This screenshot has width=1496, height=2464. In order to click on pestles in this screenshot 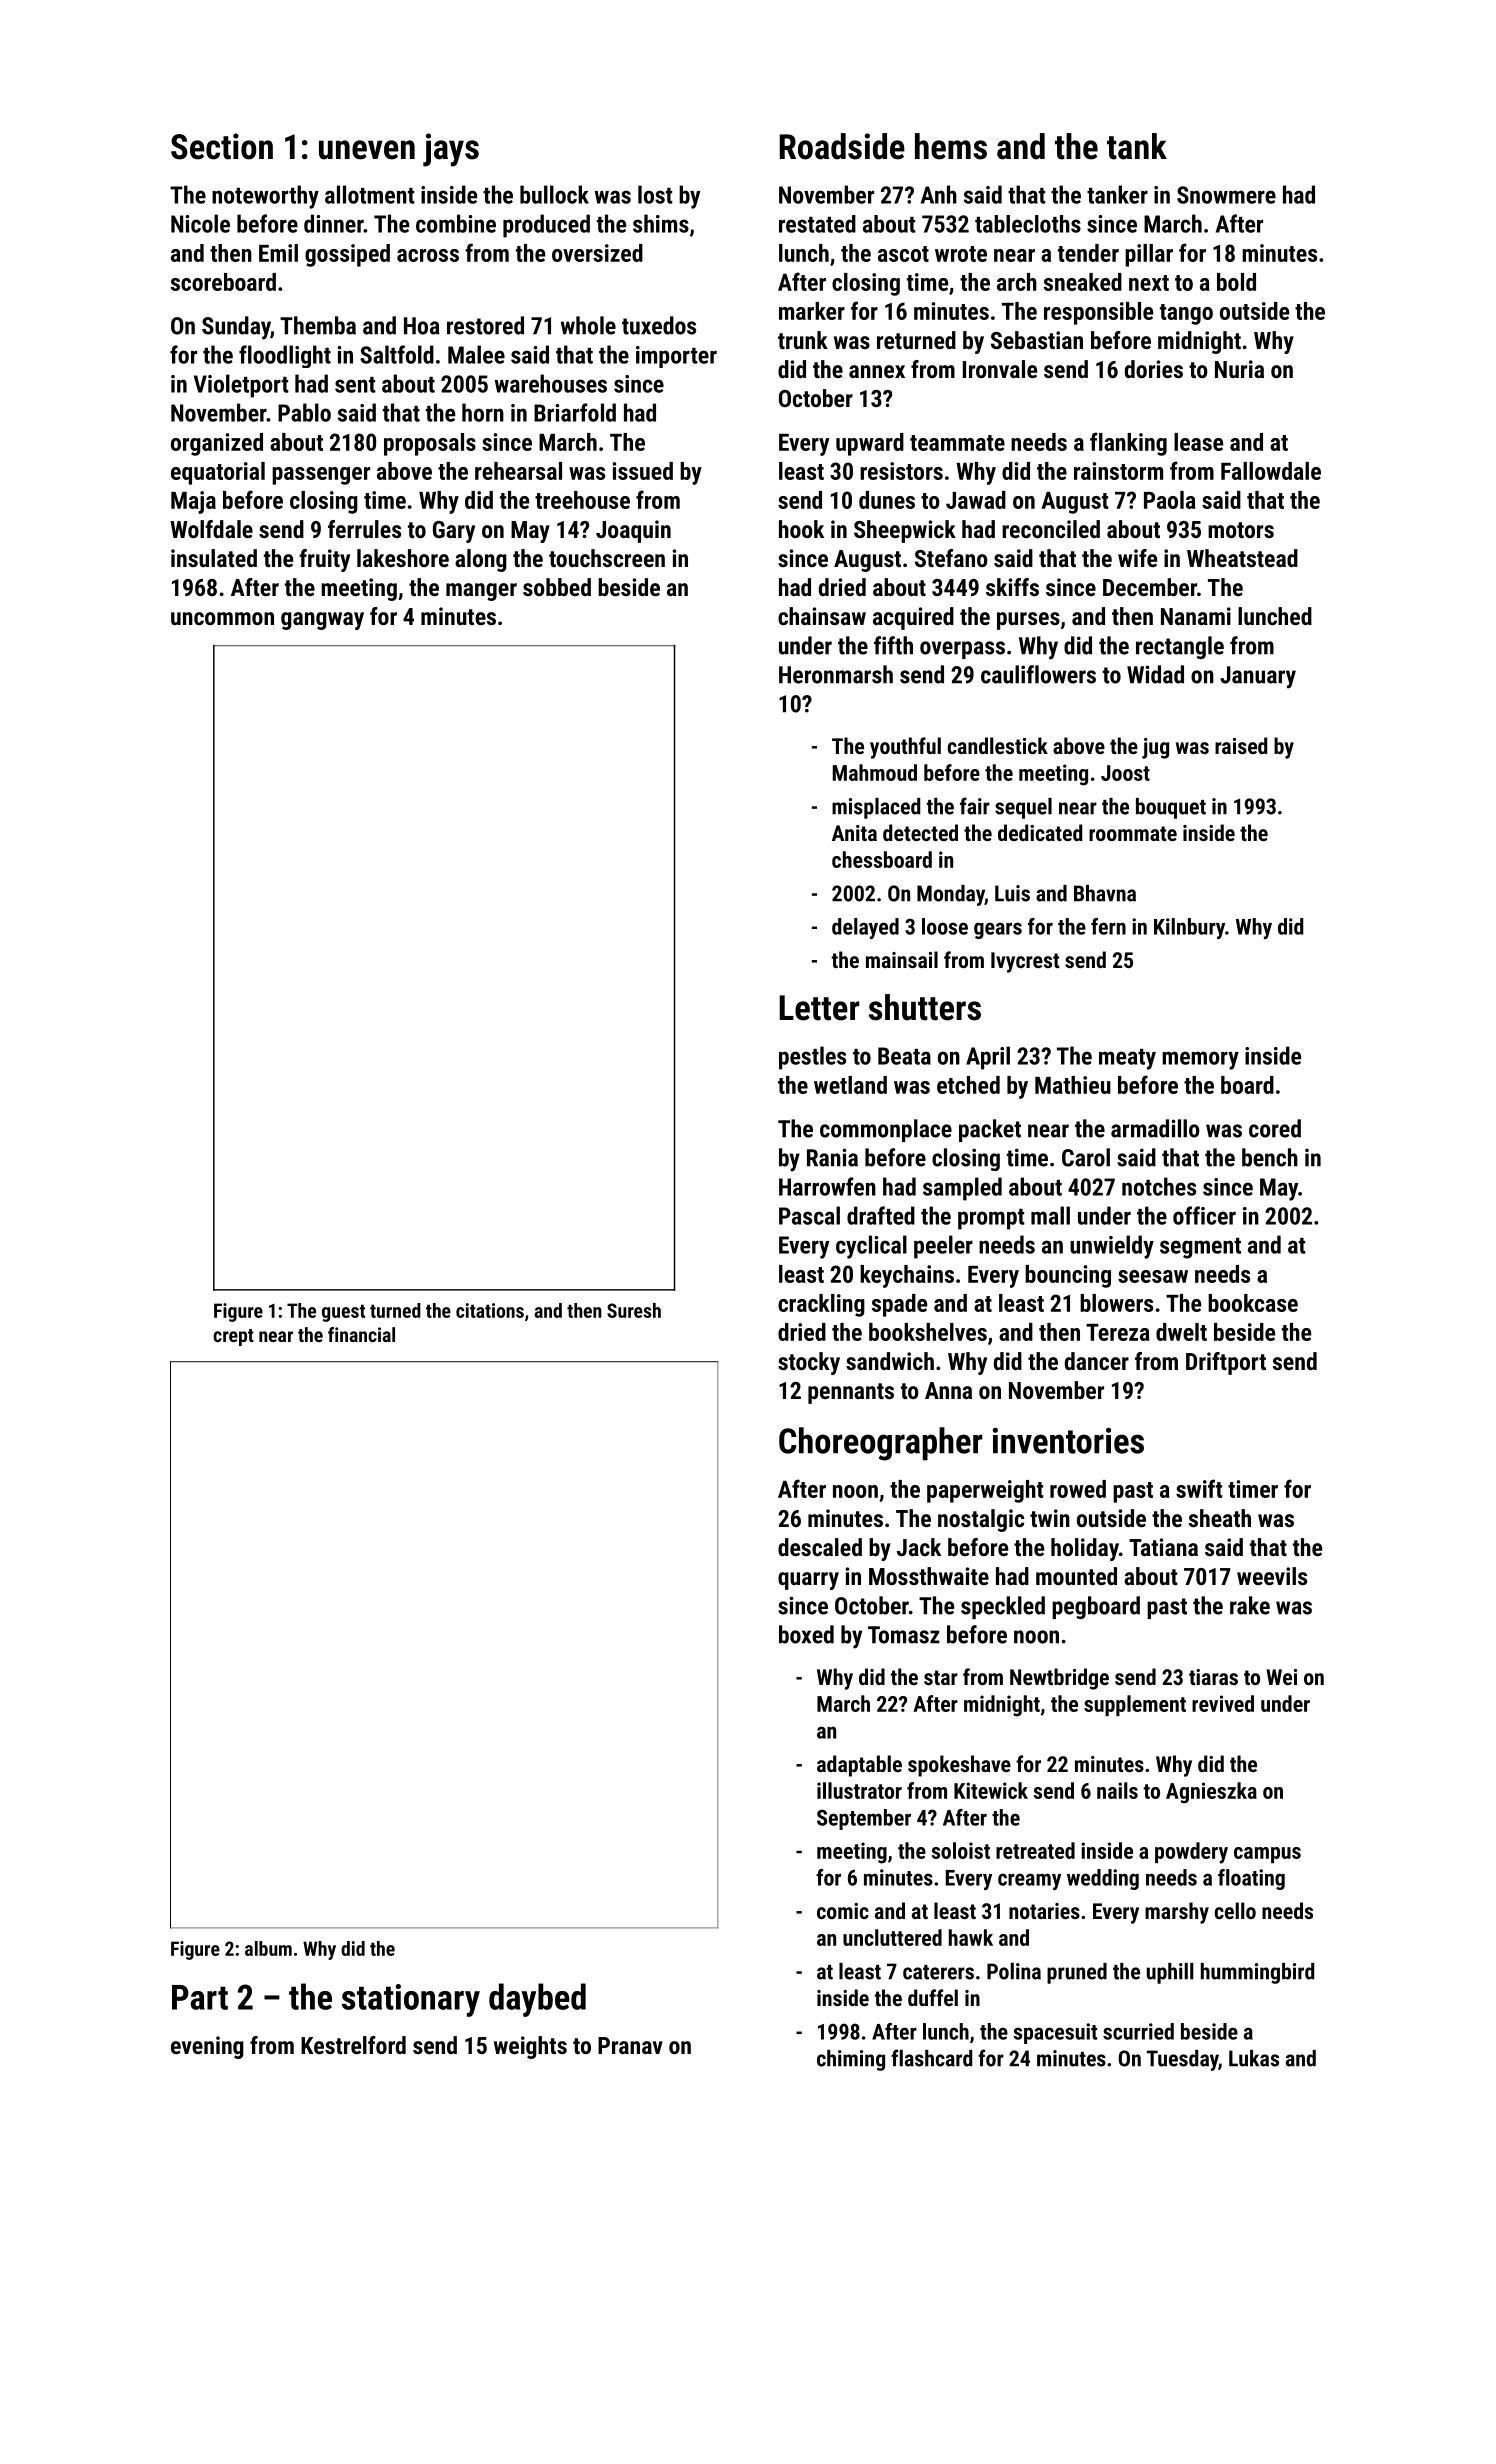, I will do `click(812, 1058)`.
